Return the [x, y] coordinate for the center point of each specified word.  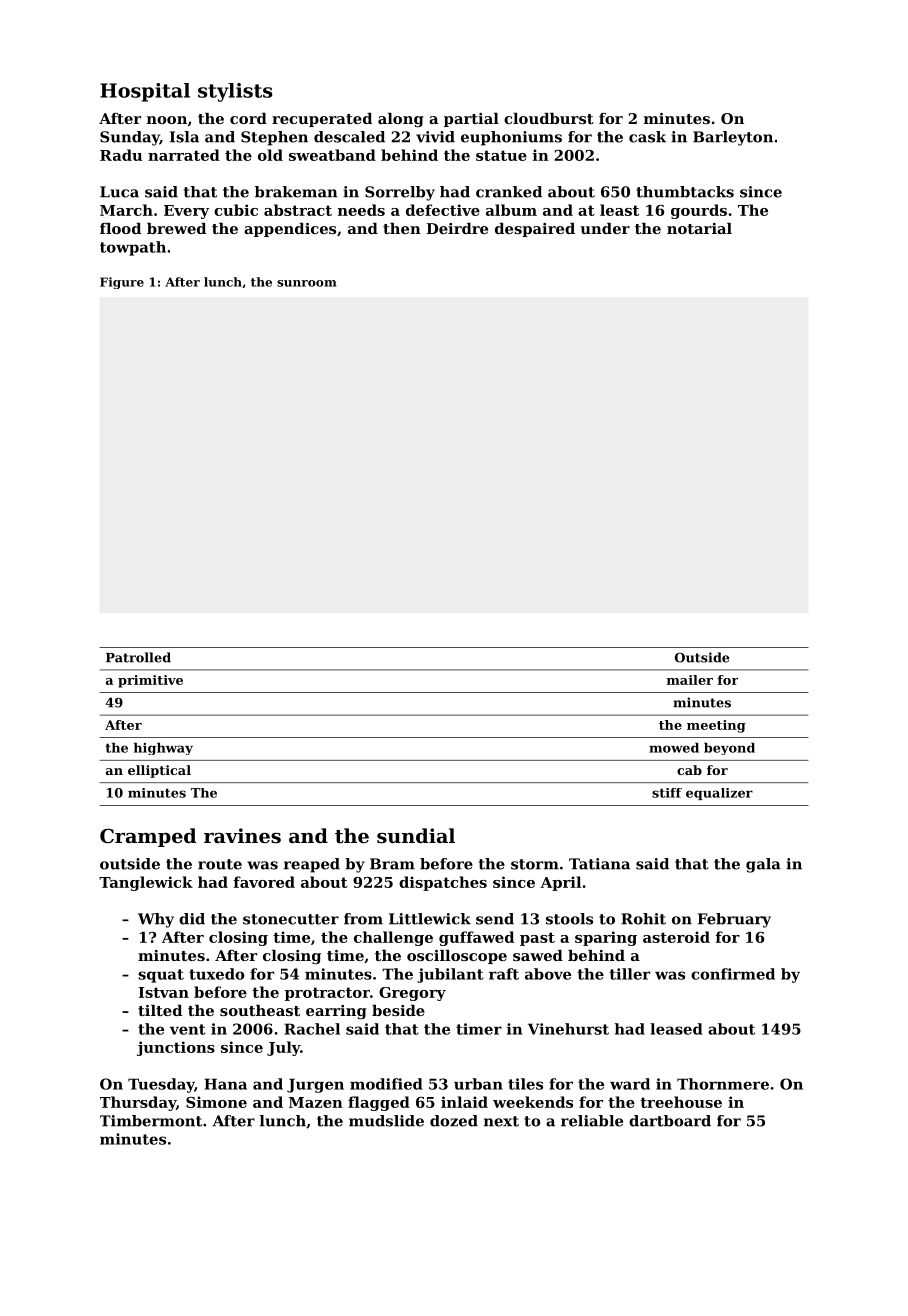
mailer [690, 680]
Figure [122, 283]
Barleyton [733, 138]
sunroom [307, 283]
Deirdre [457, 228]
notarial [699, 228]
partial [471, 120]
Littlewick [430, 919]
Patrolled [138, 657]
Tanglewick [146, 883]
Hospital [145, 92]
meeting [716, 726]
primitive [150, 681]
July [283, 1048]
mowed [674, 747]
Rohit [643, 919]
